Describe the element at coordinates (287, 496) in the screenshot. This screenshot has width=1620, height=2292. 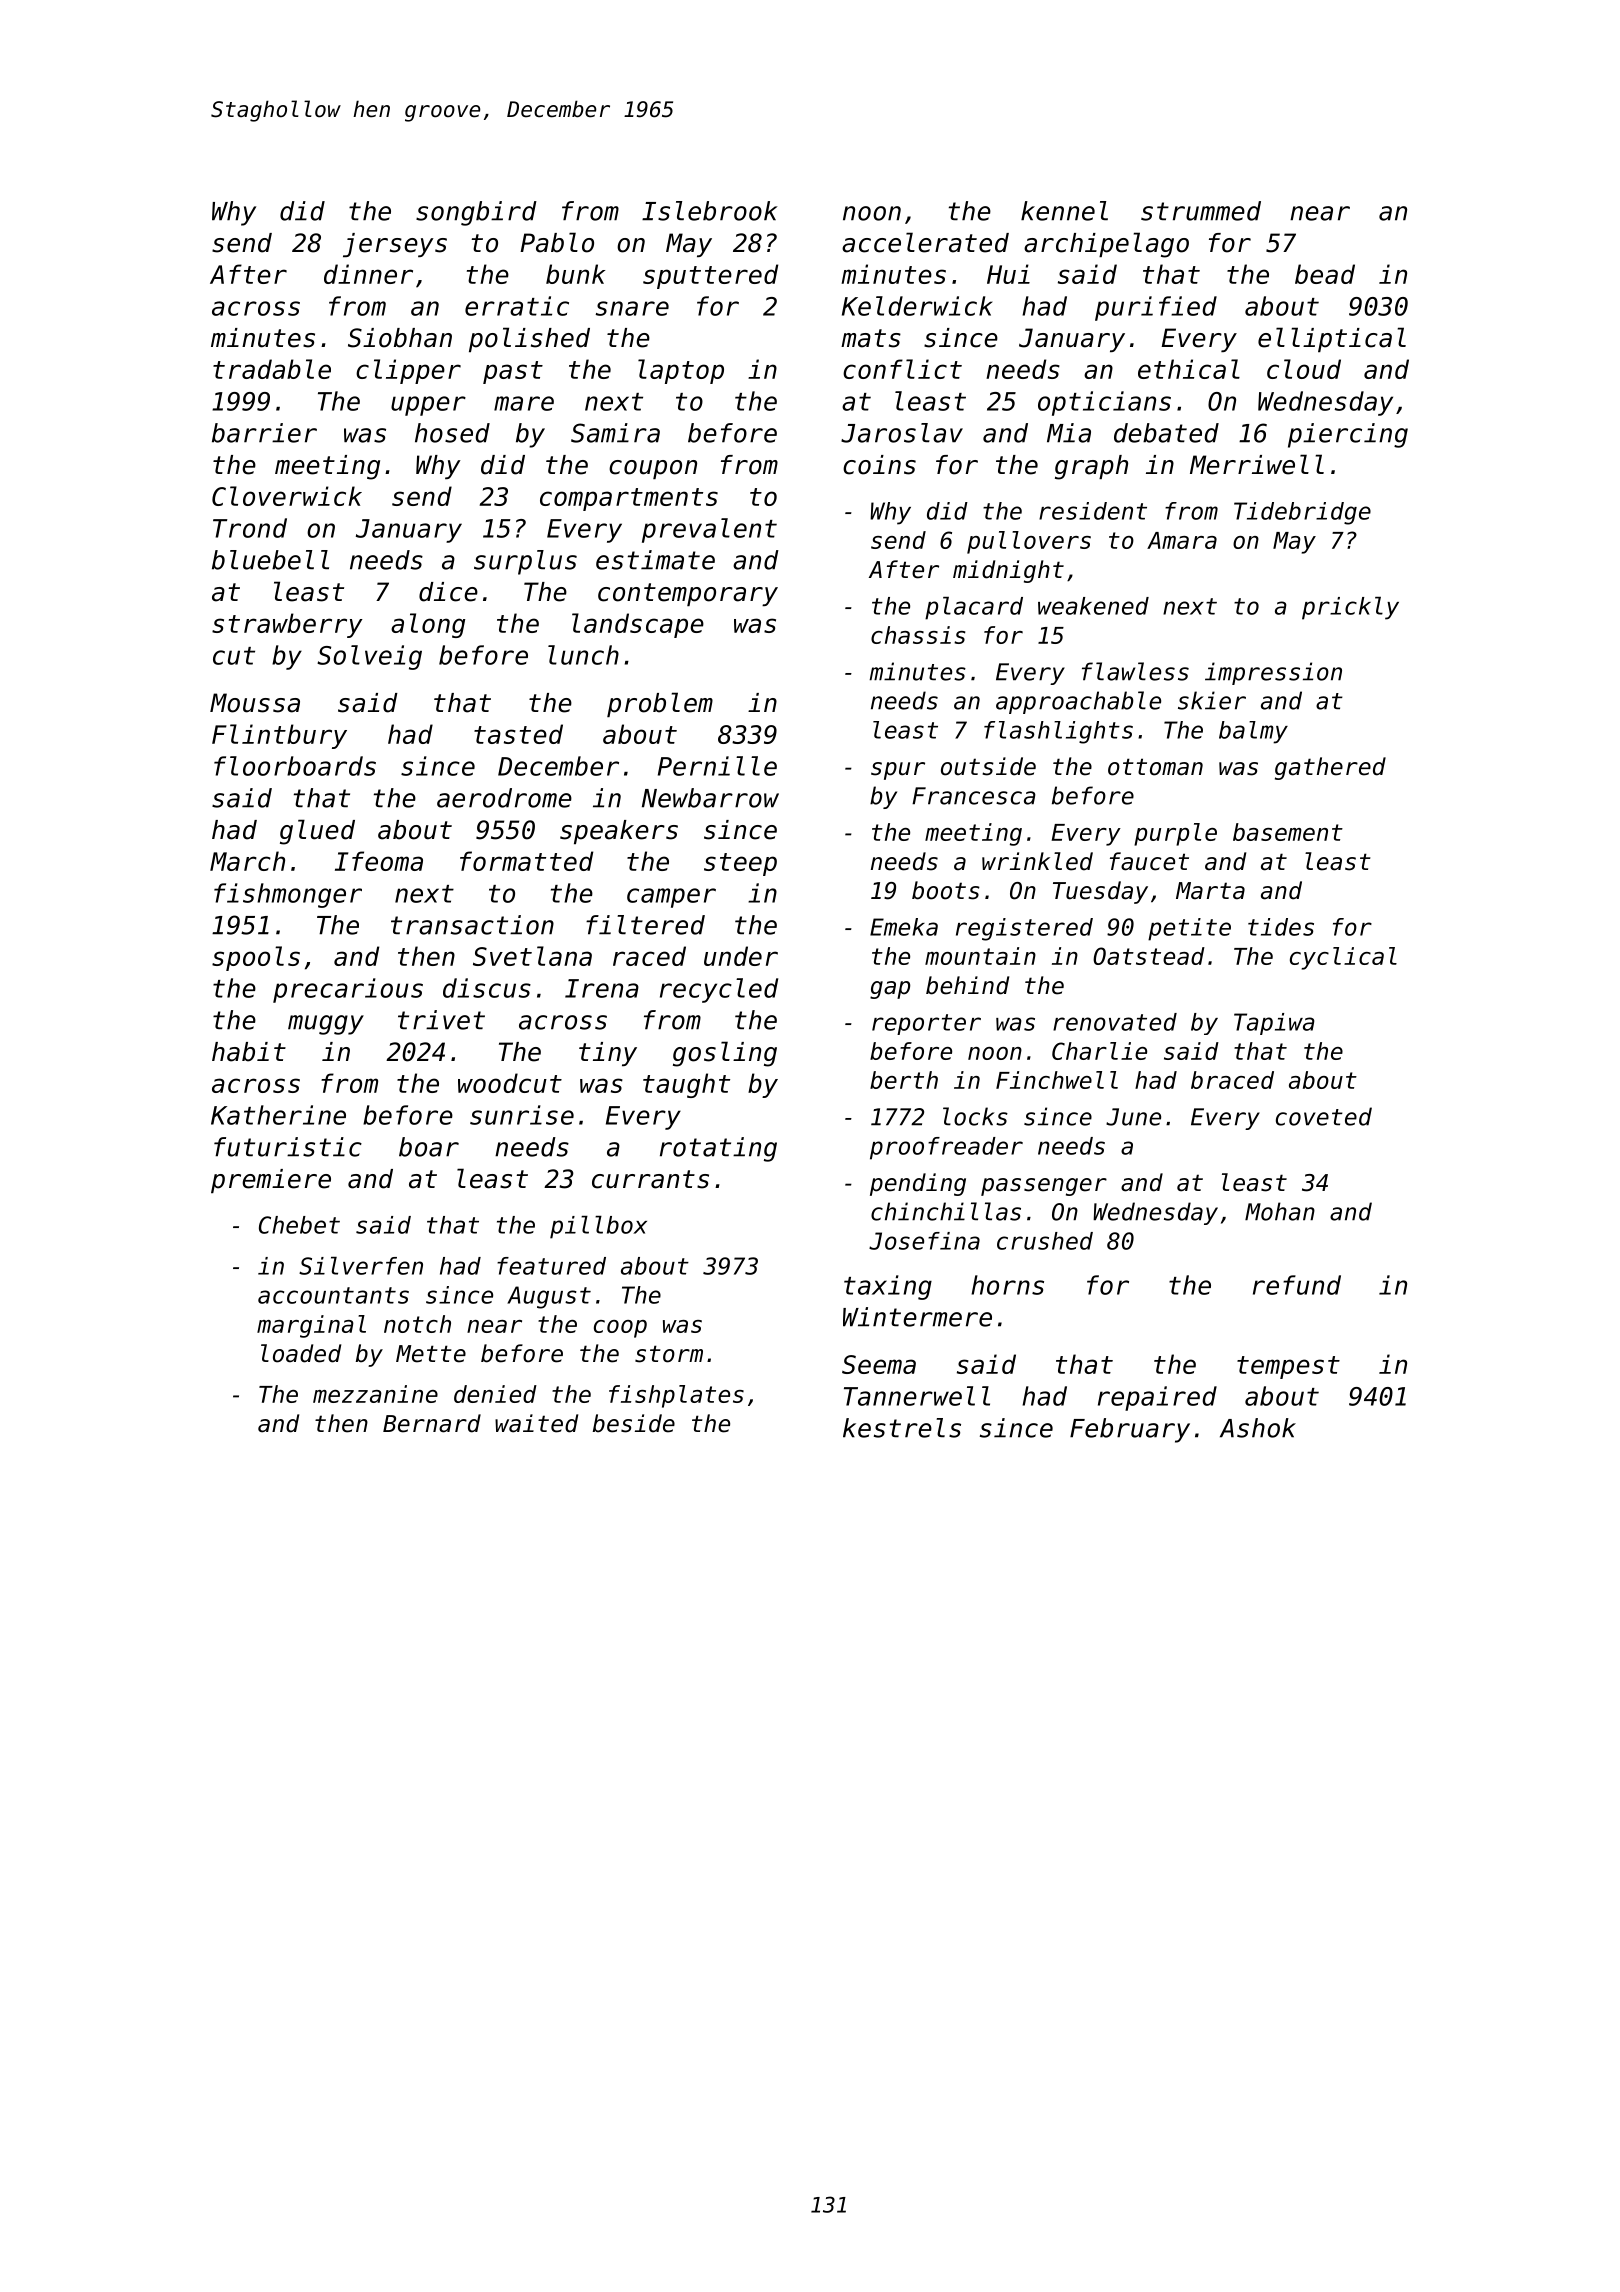
I see `Cloverwick` at that location.
